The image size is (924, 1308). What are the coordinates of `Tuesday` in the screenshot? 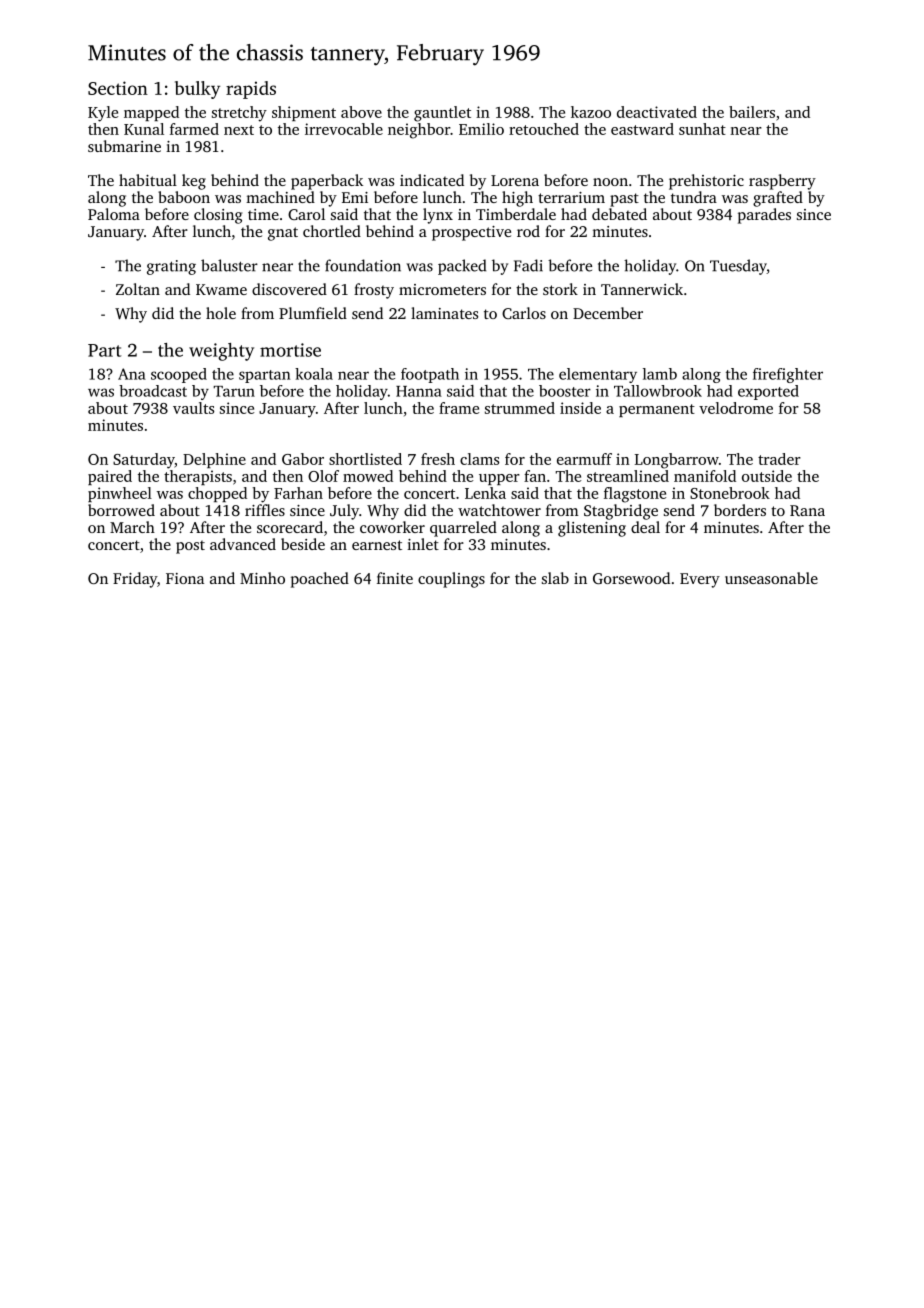 It's located at (738, 267).
